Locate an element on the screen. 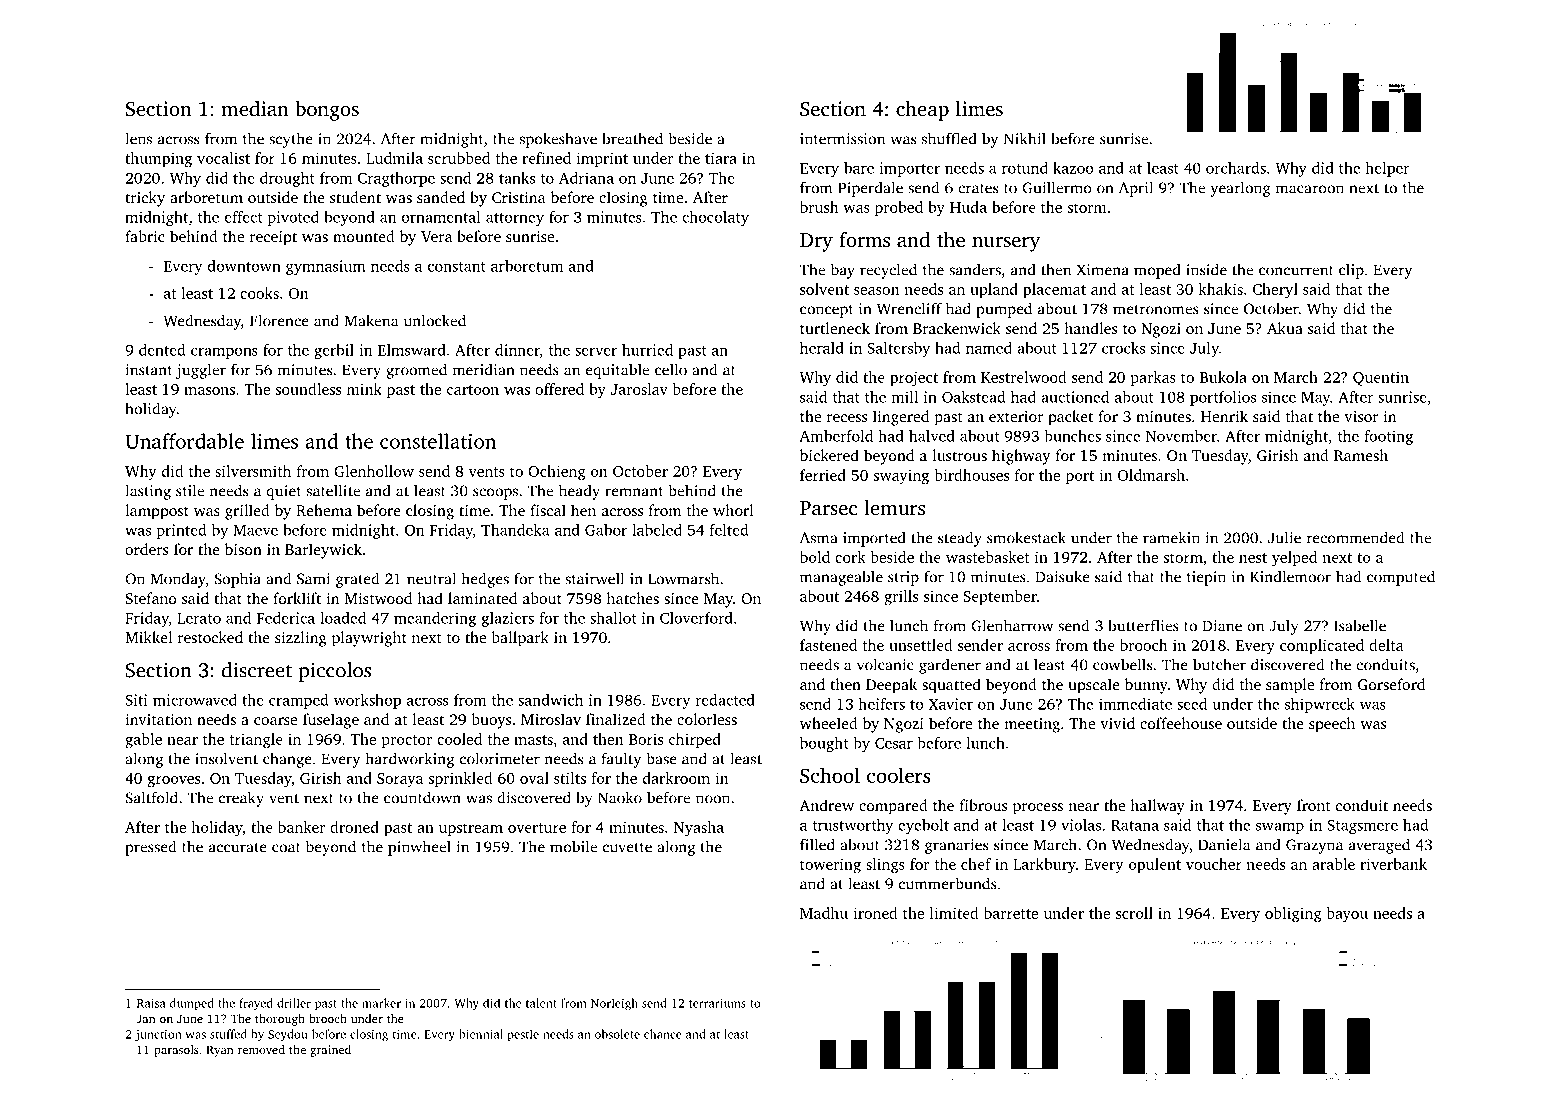 The image size is (1563, 1105). Daniela is located at coordinates (1224, 844).
